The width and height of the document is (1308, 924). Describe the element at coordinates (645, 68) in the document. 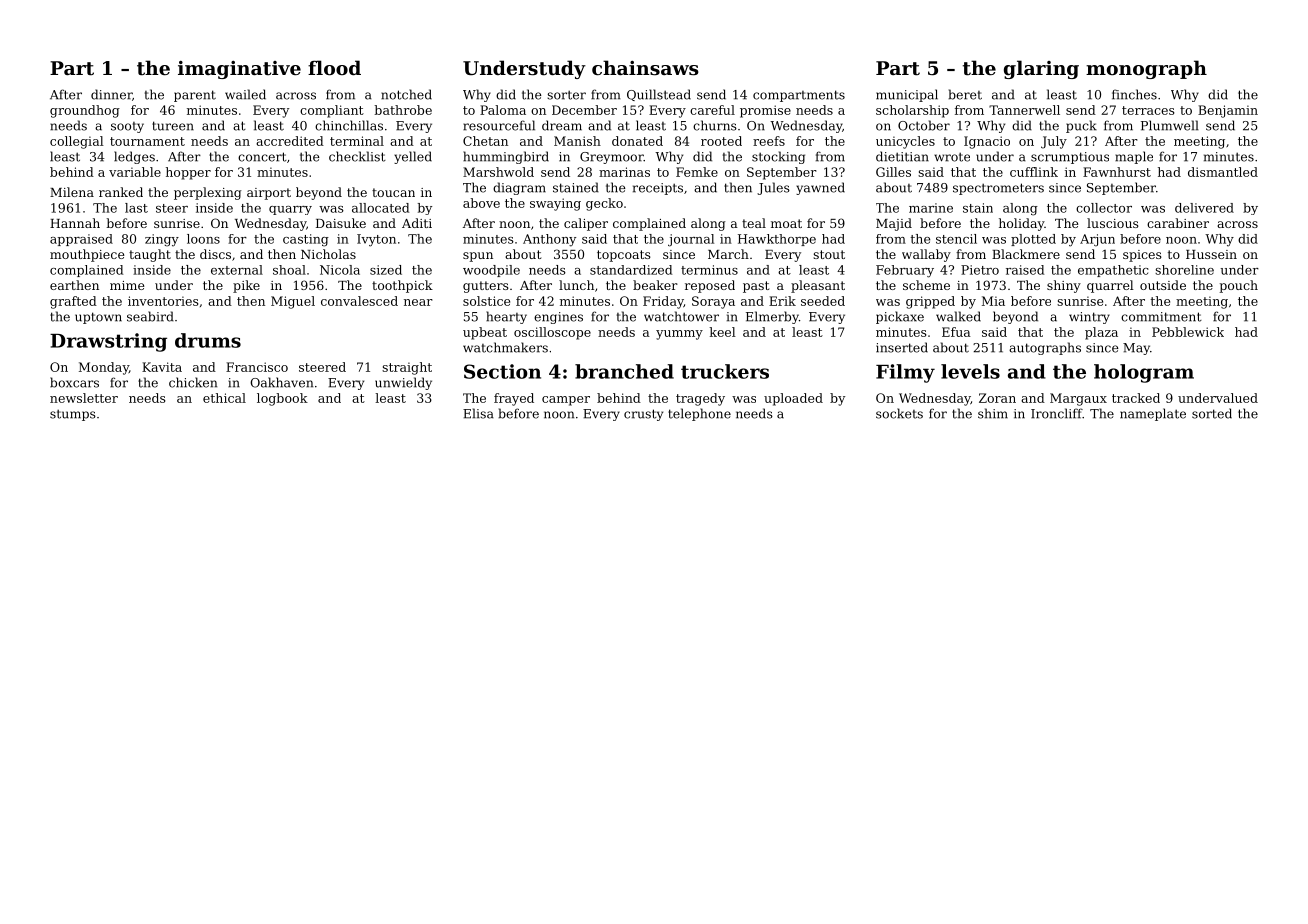

I see `chainsaws` at that location.
